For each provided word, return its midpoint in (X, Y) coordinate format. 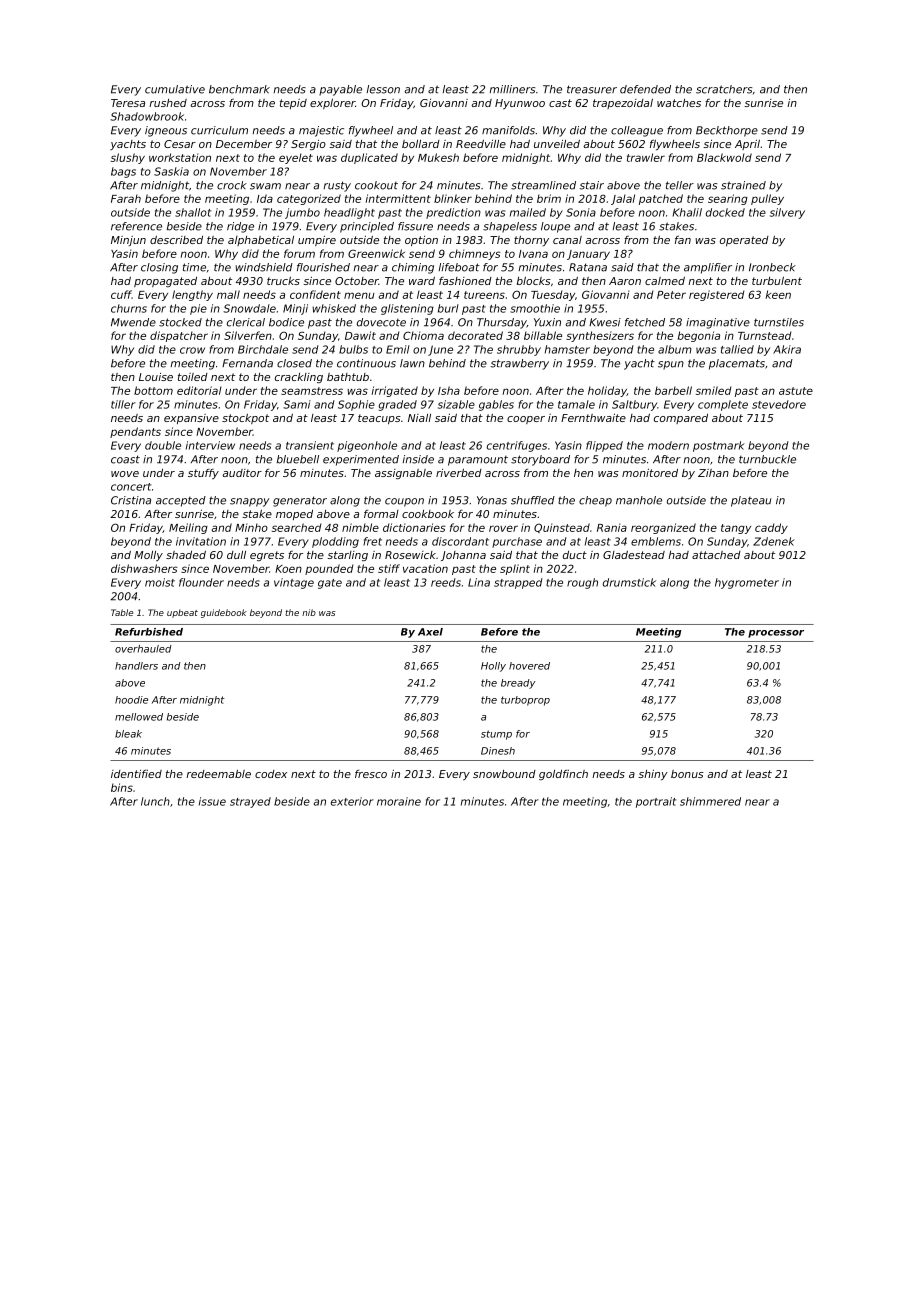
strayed (250, 802)
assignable (403, 474)
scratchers (724, 89)
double (163, 445)
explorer (332, 103)
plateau (751, 501)
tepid (293, 104)
